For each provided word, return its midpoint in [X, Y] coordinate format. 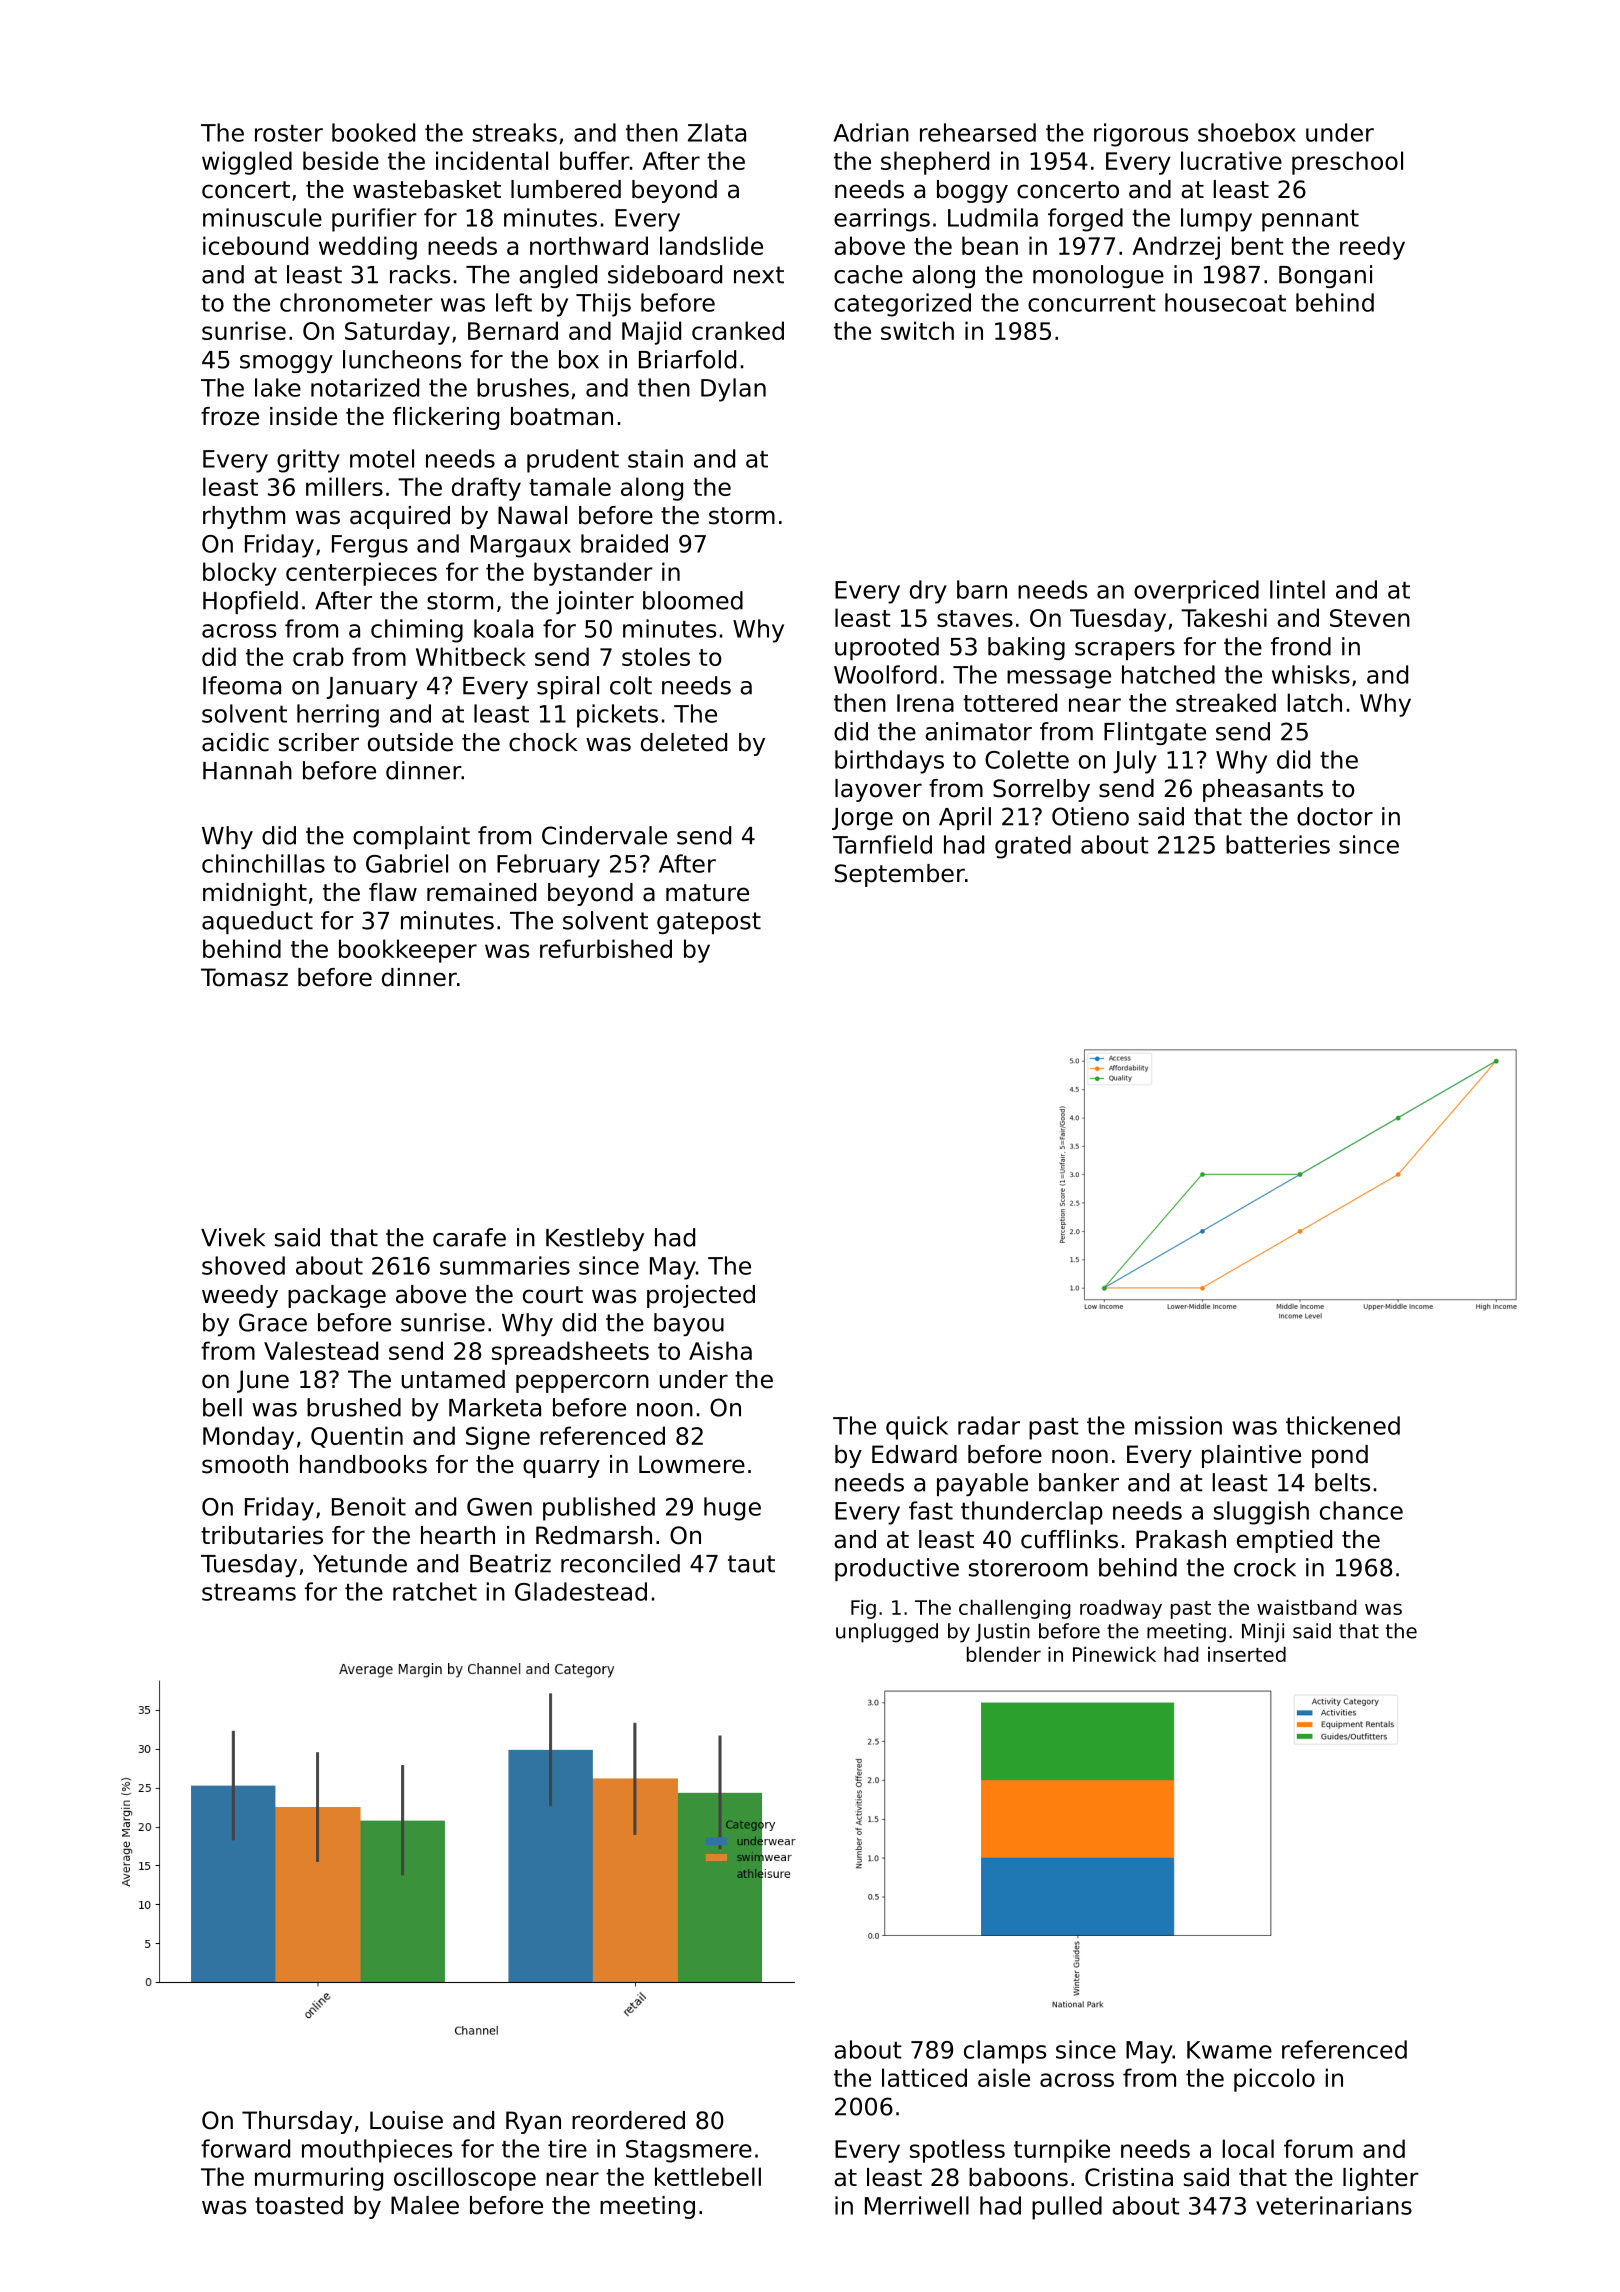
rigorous [1141, 135]
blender [1004, 1654]
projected [701, 1296]
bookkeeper [408, 951]
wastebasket [427, 189]
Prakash [1181, 1539]
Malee [425, 2205]
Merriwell [917, 2205]
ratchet [435, 1591]
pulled [1067, 2208]
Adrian [871, 132]
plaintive [1251, 1456]
